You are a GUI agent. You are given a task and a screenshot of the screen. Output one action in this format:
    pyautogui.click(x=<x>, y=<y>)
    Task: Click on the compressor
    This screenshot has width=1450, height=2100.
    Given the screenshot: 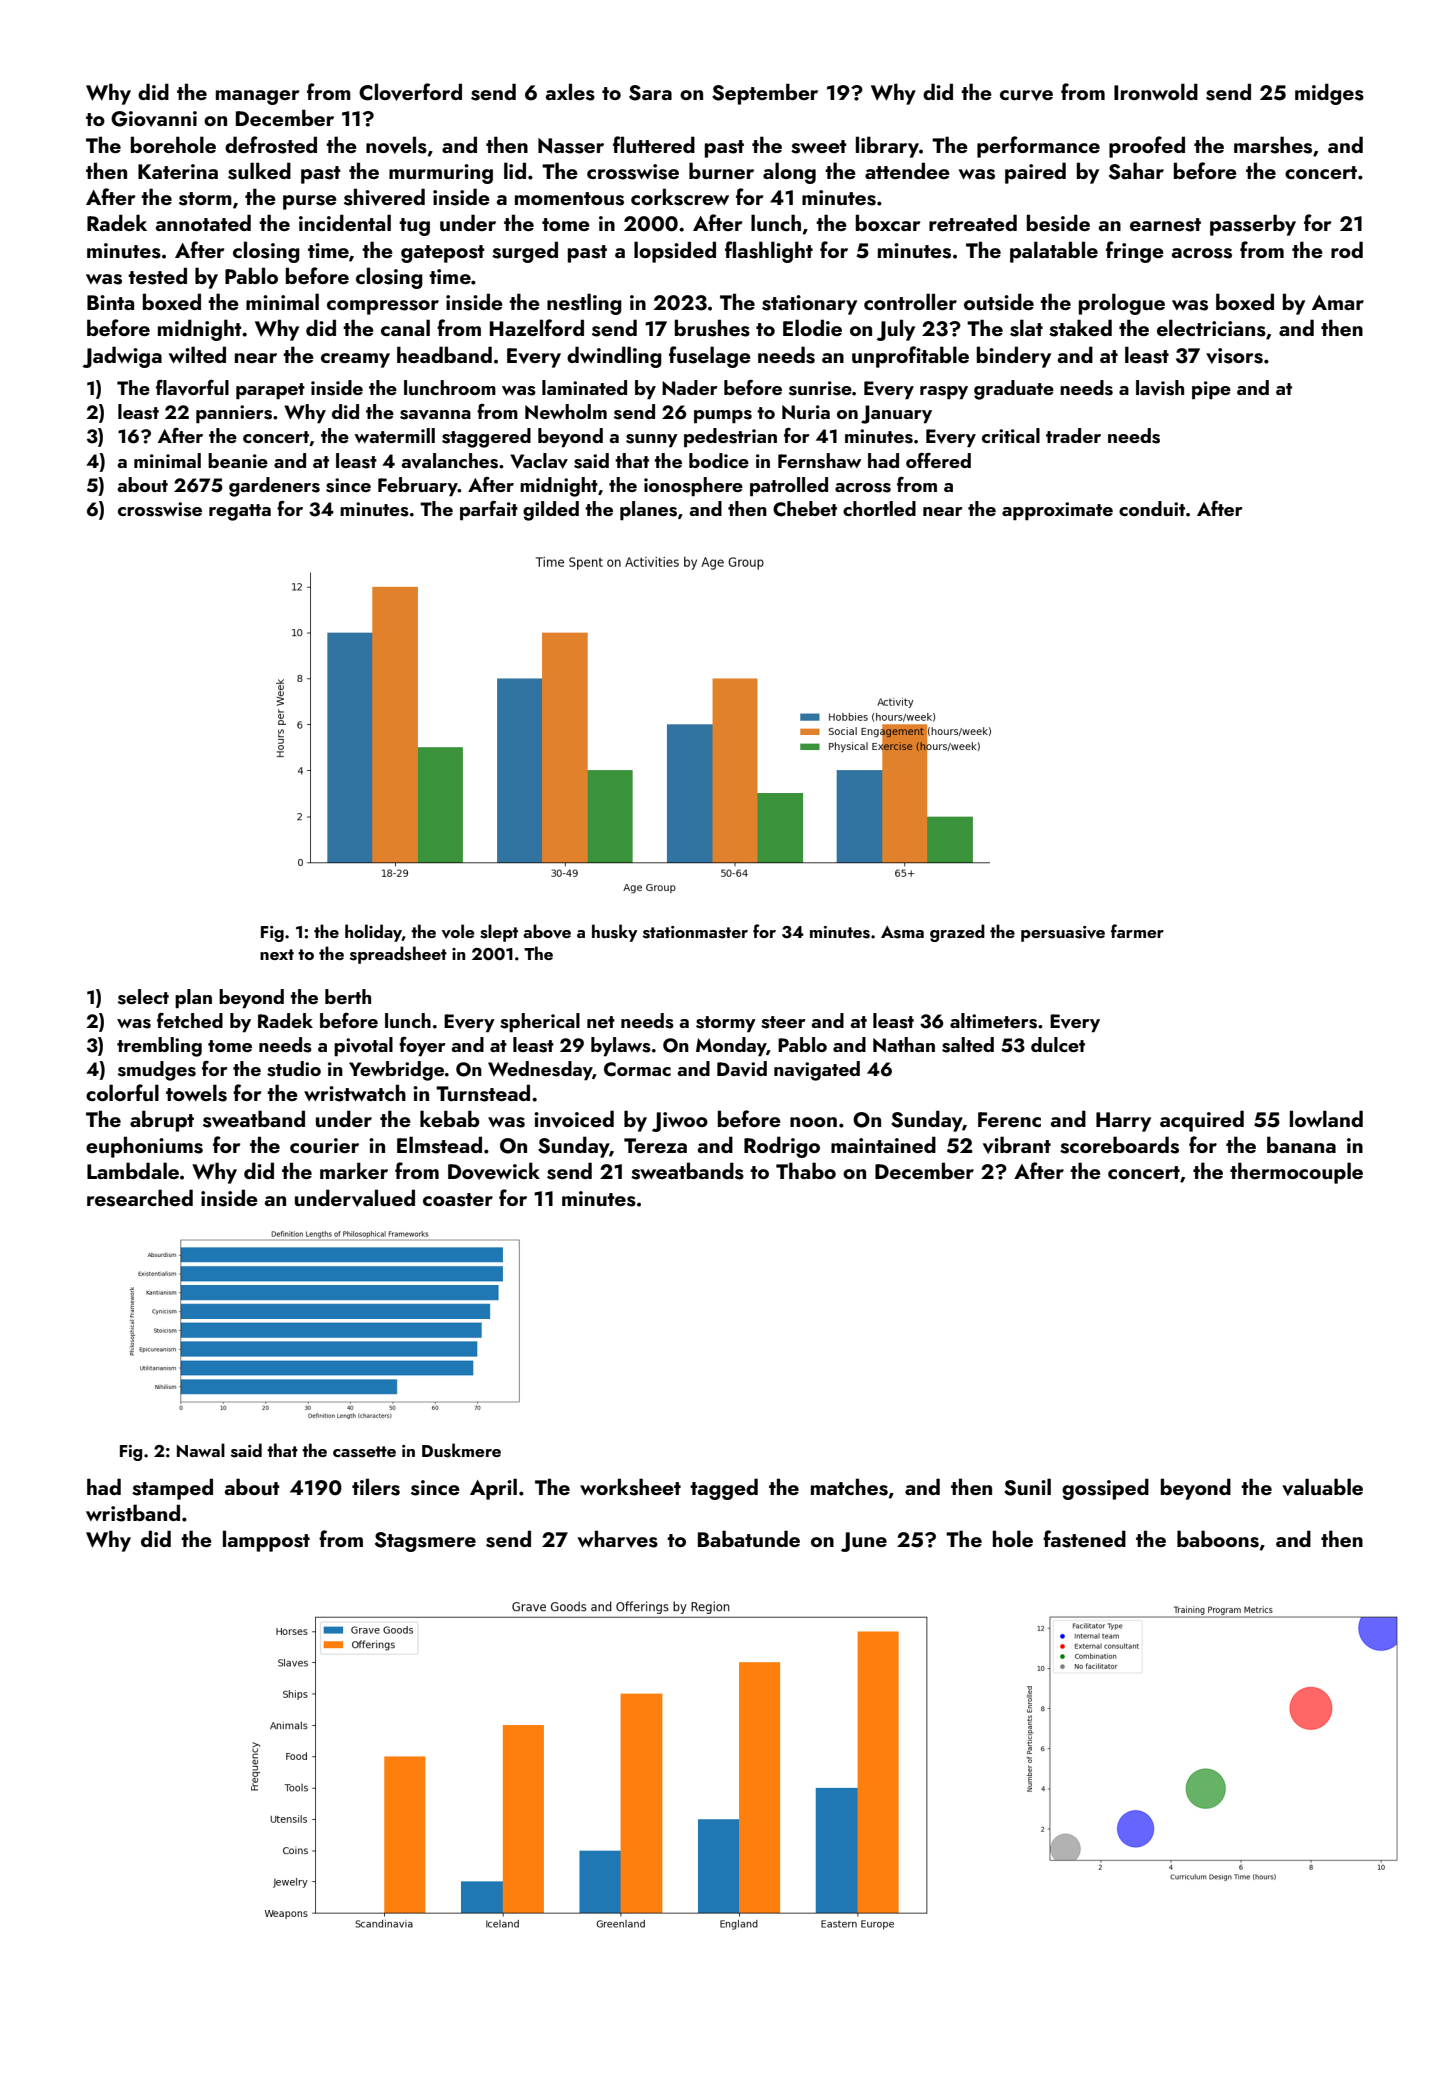 What is the action you would take?
    pyautogui.click(x=383, y=307)
